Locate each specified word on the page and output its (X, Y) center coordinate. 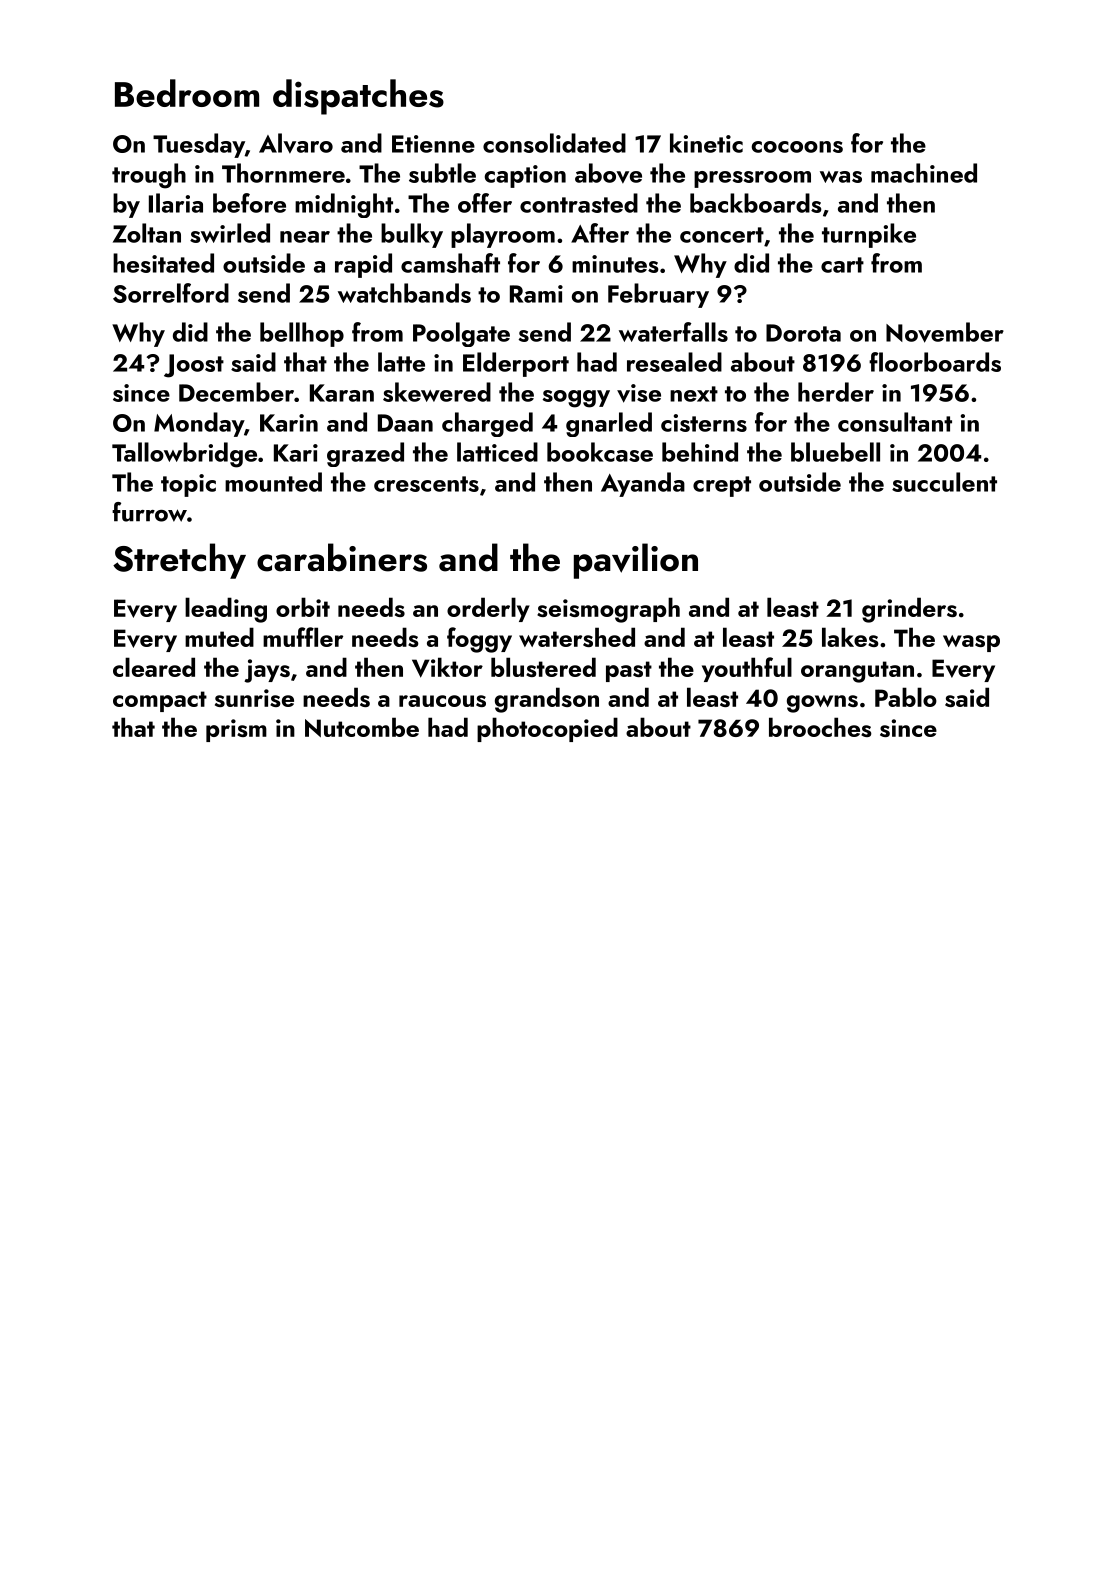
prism (236, 730)
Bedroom (187, 93)
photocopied (547, 729)
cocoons (797, 147)
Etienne (433, 144)
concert (722, 235)
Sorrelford (171, 293)
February (658, 295)
